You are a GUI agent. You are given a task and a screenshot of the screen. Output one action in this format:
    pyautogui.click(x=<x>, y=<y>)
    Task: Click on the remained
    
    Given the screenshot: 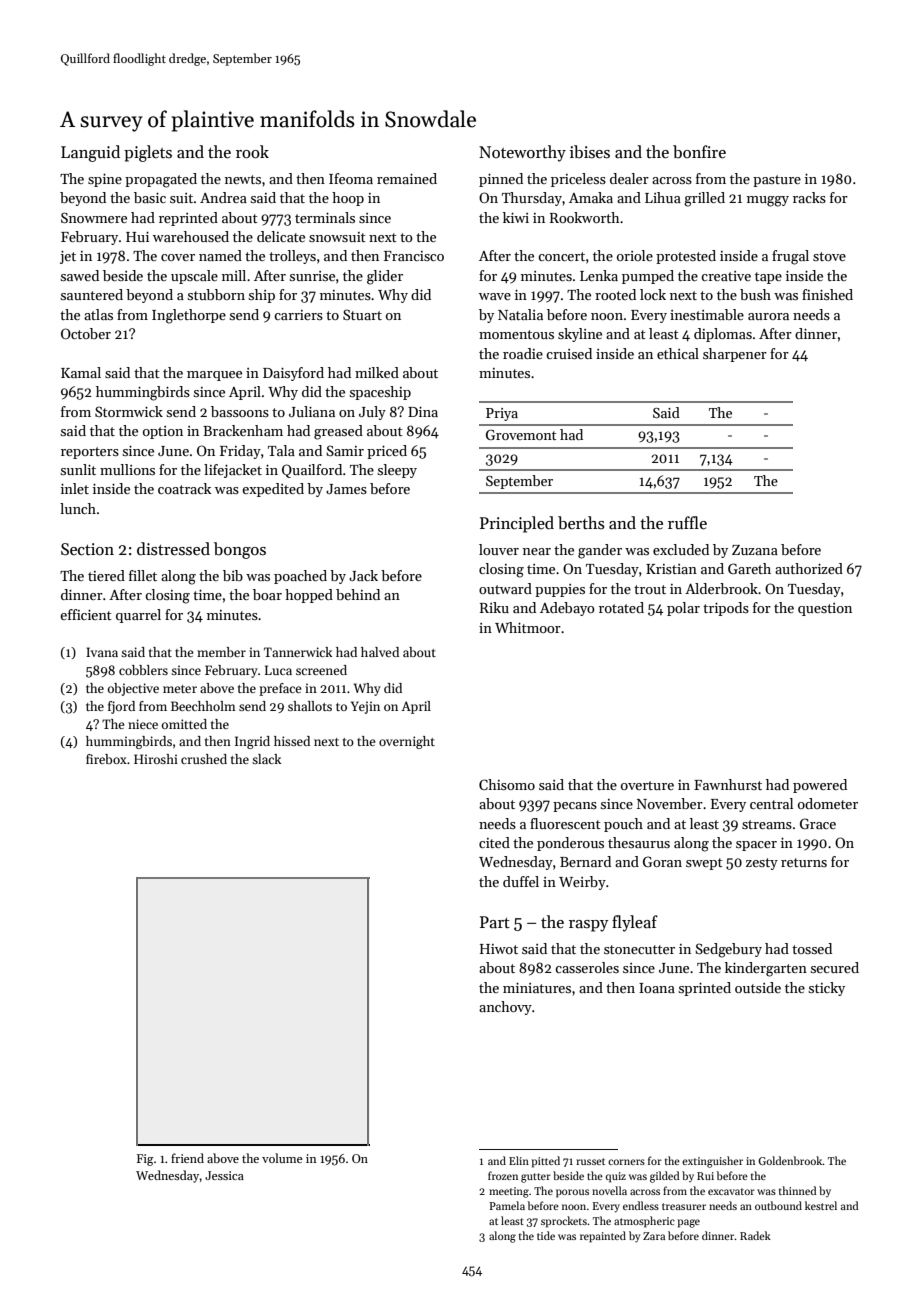 What is the action you would take?
    pyautogui.click(x=407, y=178)
